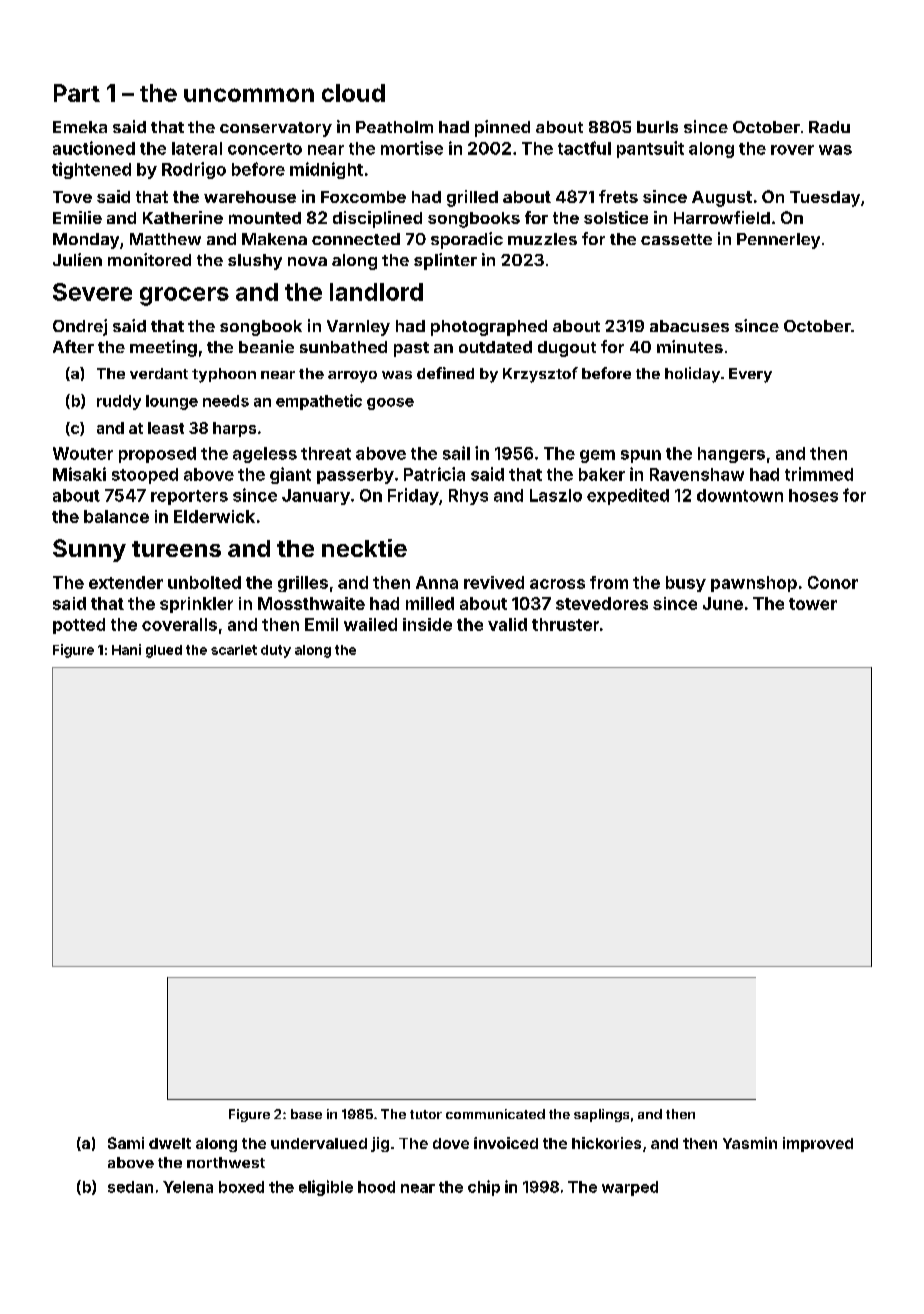 Image resolution: width=924 pixels, height=1314 pixels. What do you see at coordinates (819, 474) in the document?
I see `trimmed` at bounding box center [819, 474].
